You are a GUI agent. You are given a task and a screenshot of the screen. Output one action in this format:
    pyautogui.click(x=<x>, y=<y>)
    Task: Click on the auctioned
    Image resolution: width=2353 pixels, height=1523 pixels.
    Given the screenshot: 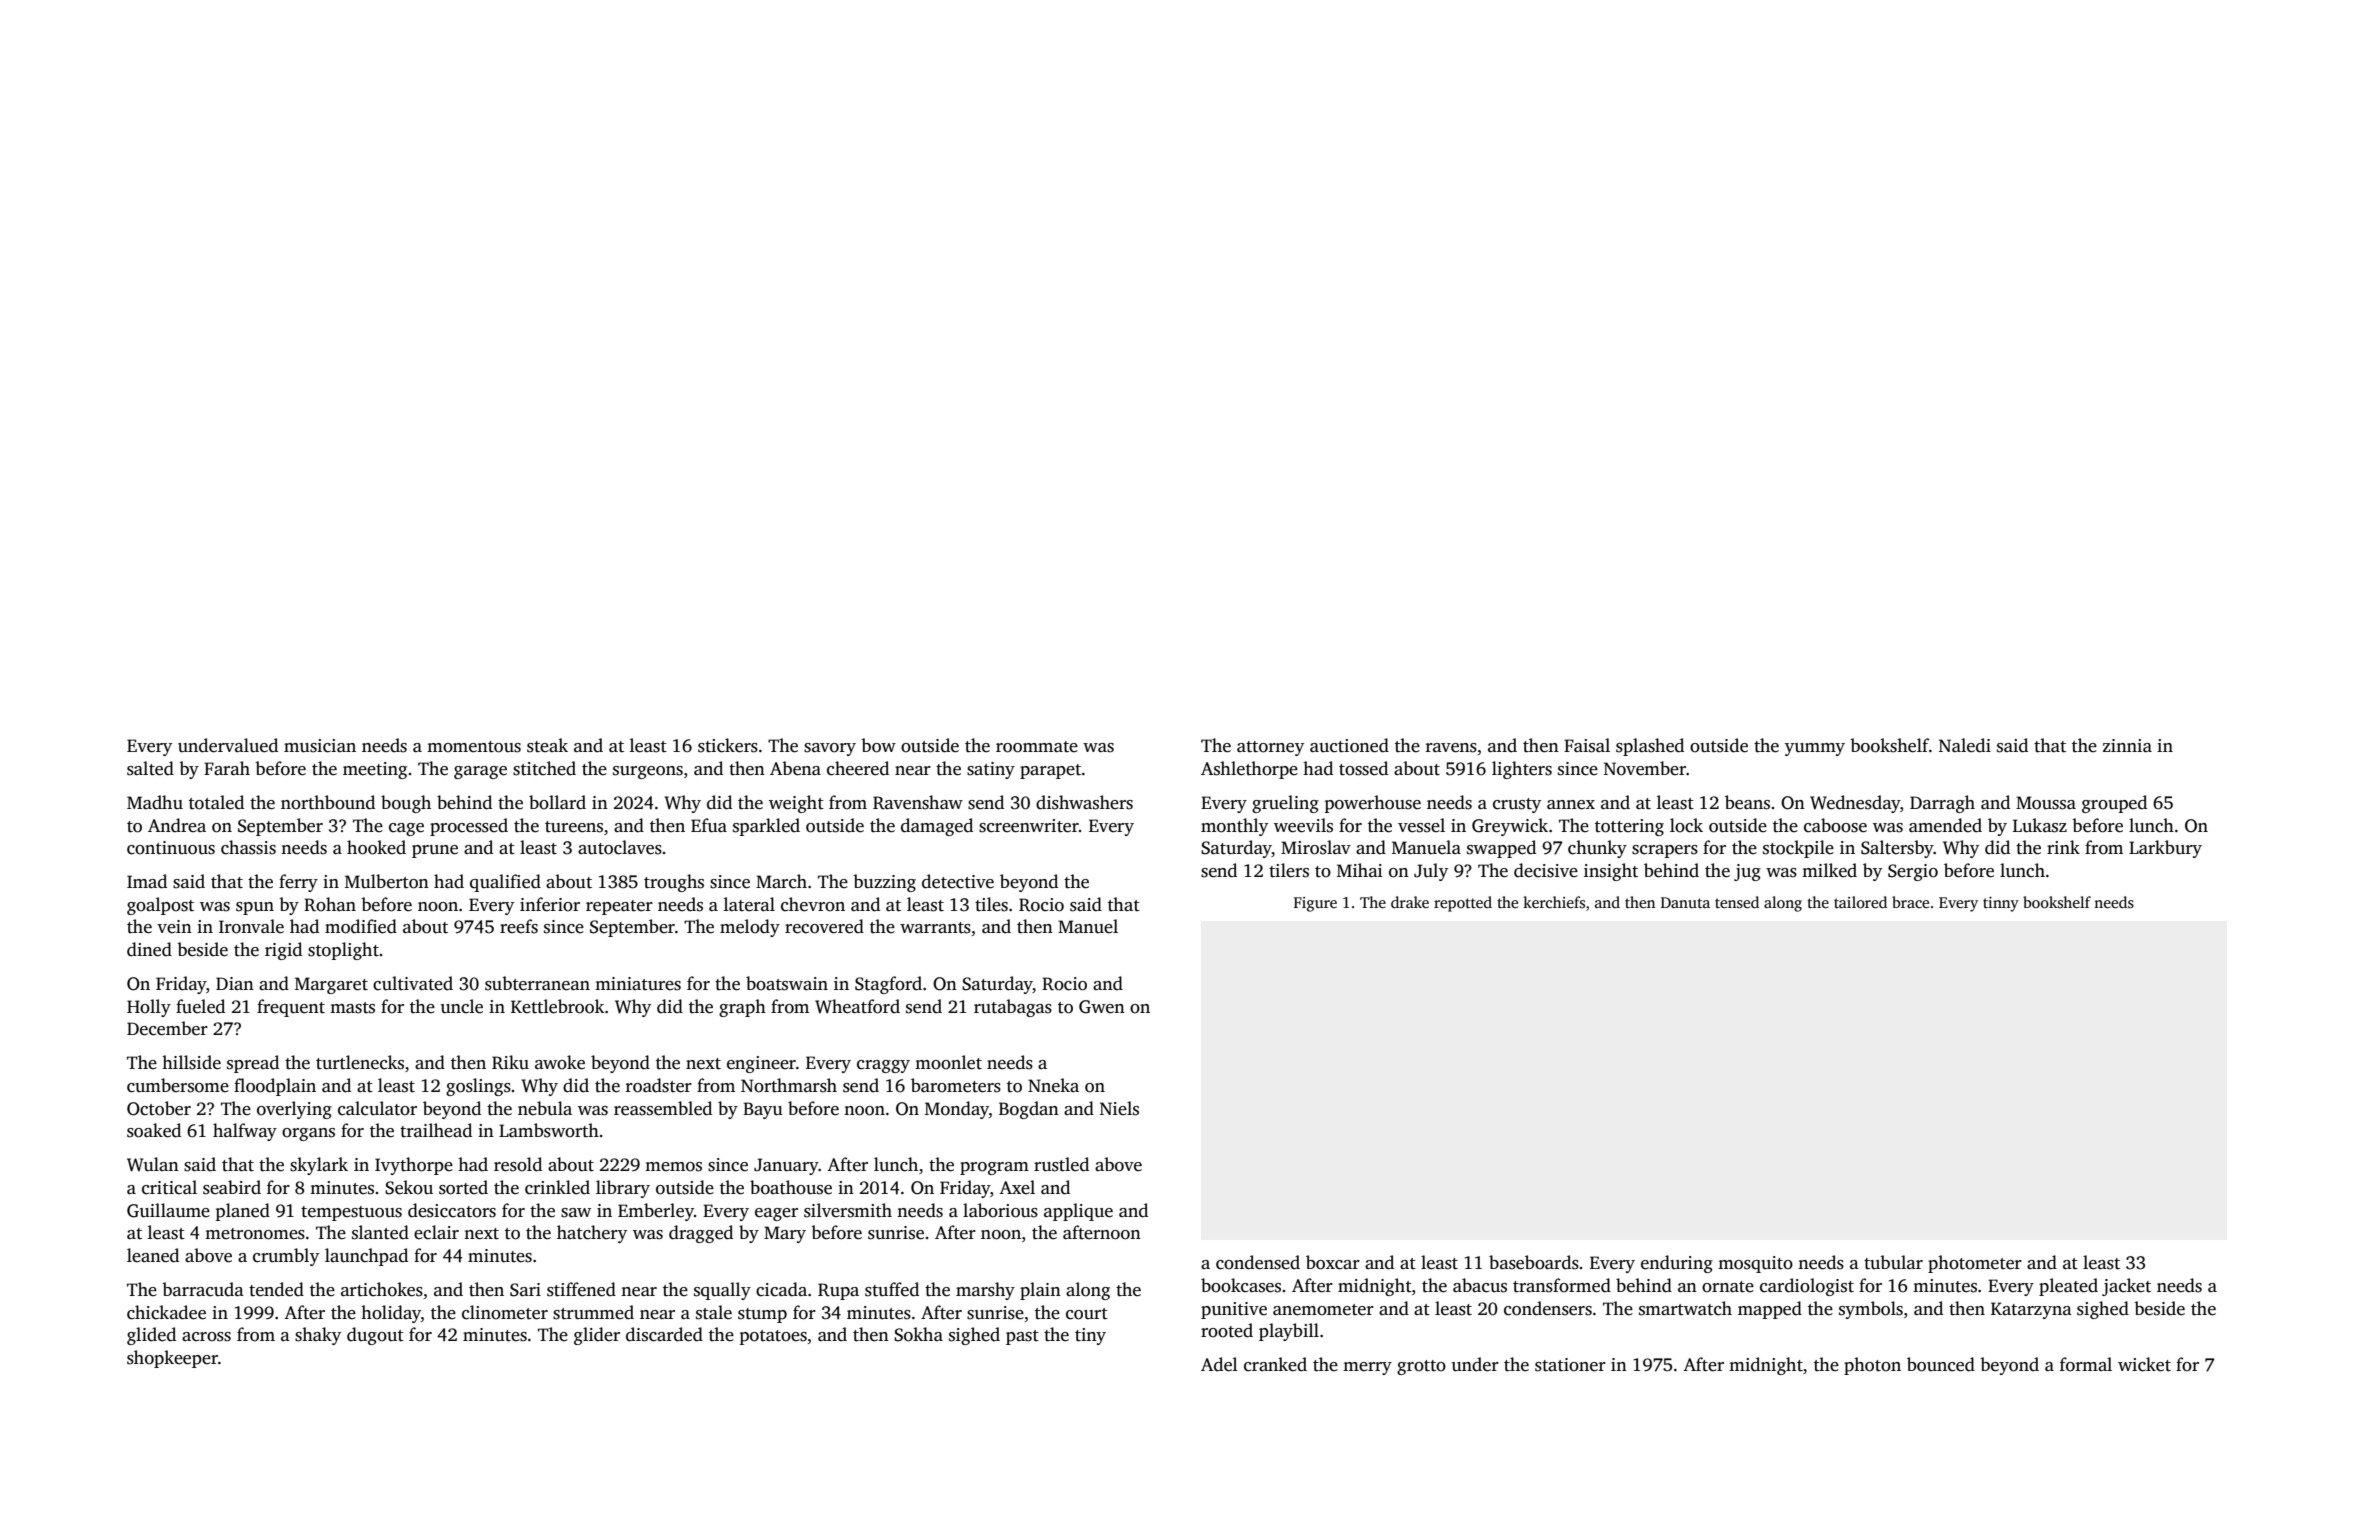 What is the action you would take?
    pyautogui.click(x=1349, y=745)
